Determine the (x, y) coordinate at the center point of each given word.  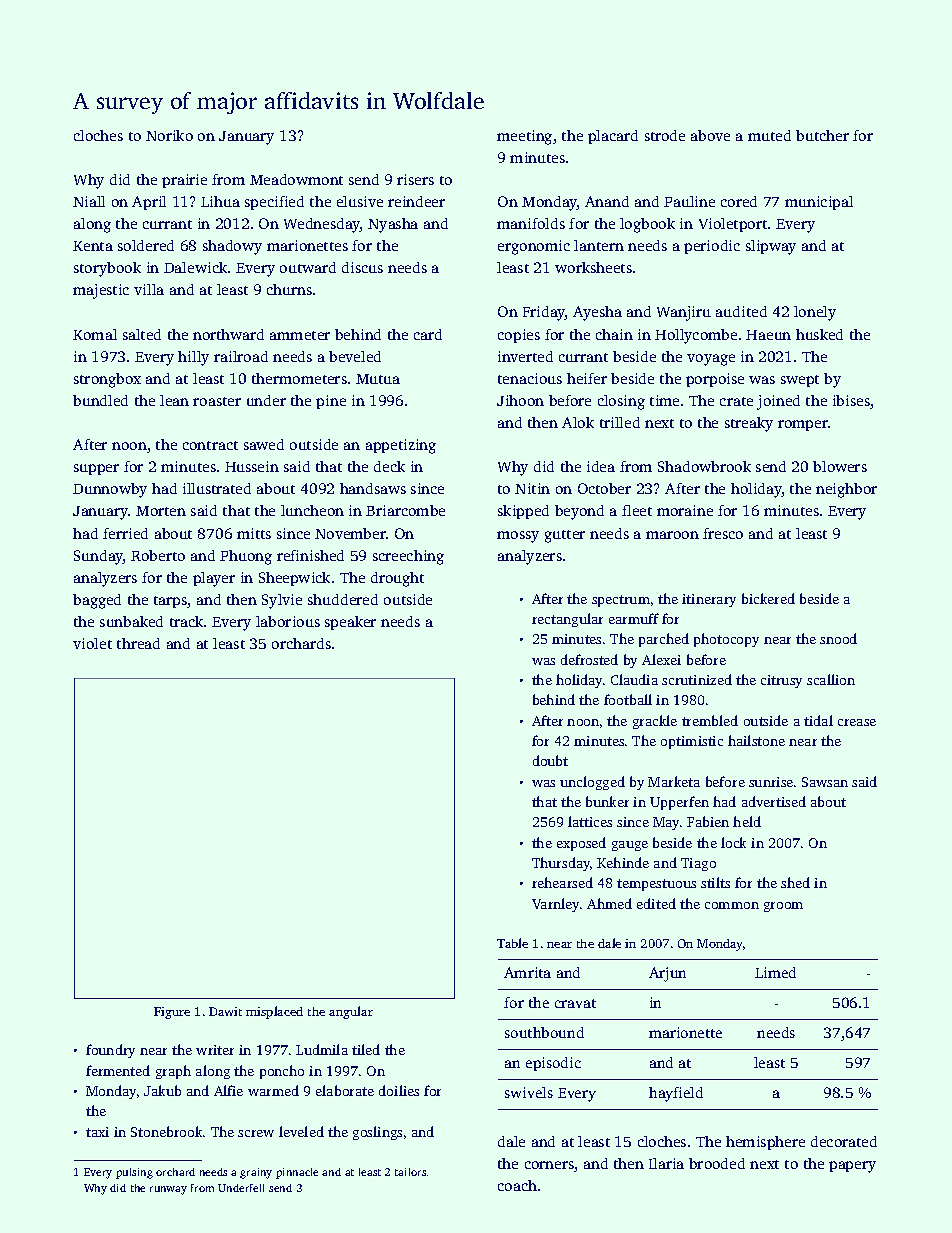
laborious (288, 621)
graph (173, 1072)
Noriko (169, 135)
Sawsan (825, 782)
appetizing (401, 446)
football (628, 699)
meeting (524, 137)
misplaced (274, 1012)
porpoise (715, 380)
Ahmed (609, 903)
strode (665, 135)
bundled (100, 400)
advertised (774, 801)
